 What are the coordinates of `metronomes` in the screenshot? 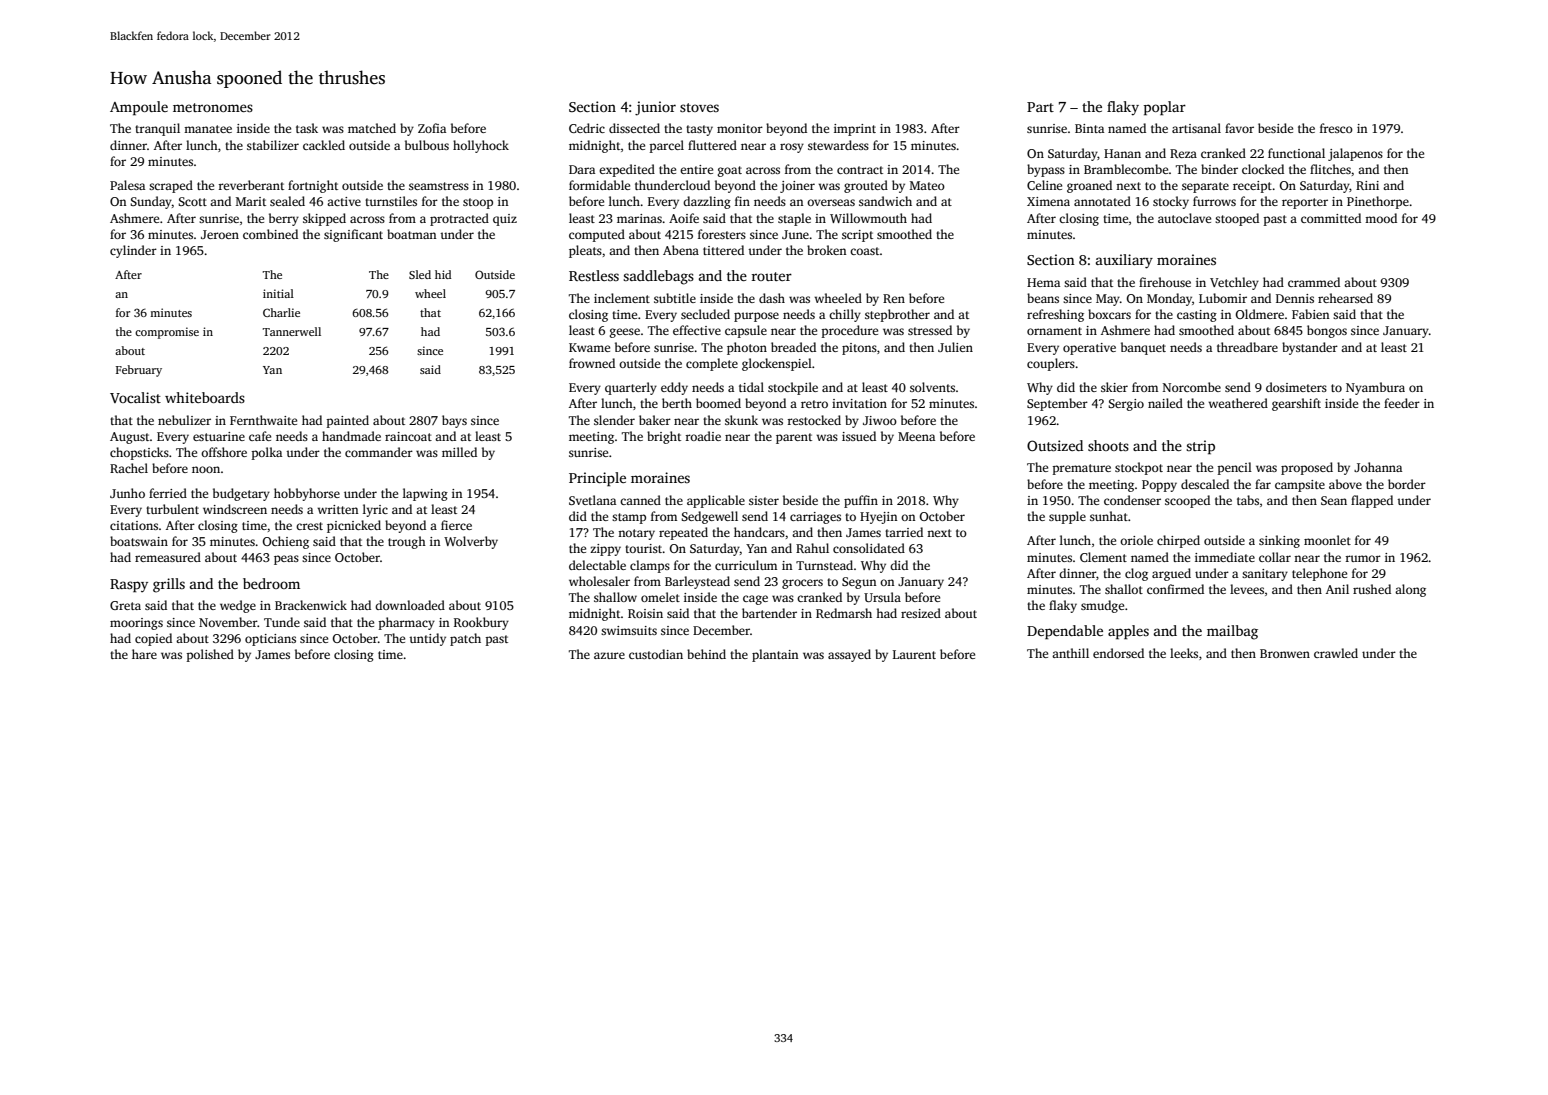 It's located at (213, 107).
